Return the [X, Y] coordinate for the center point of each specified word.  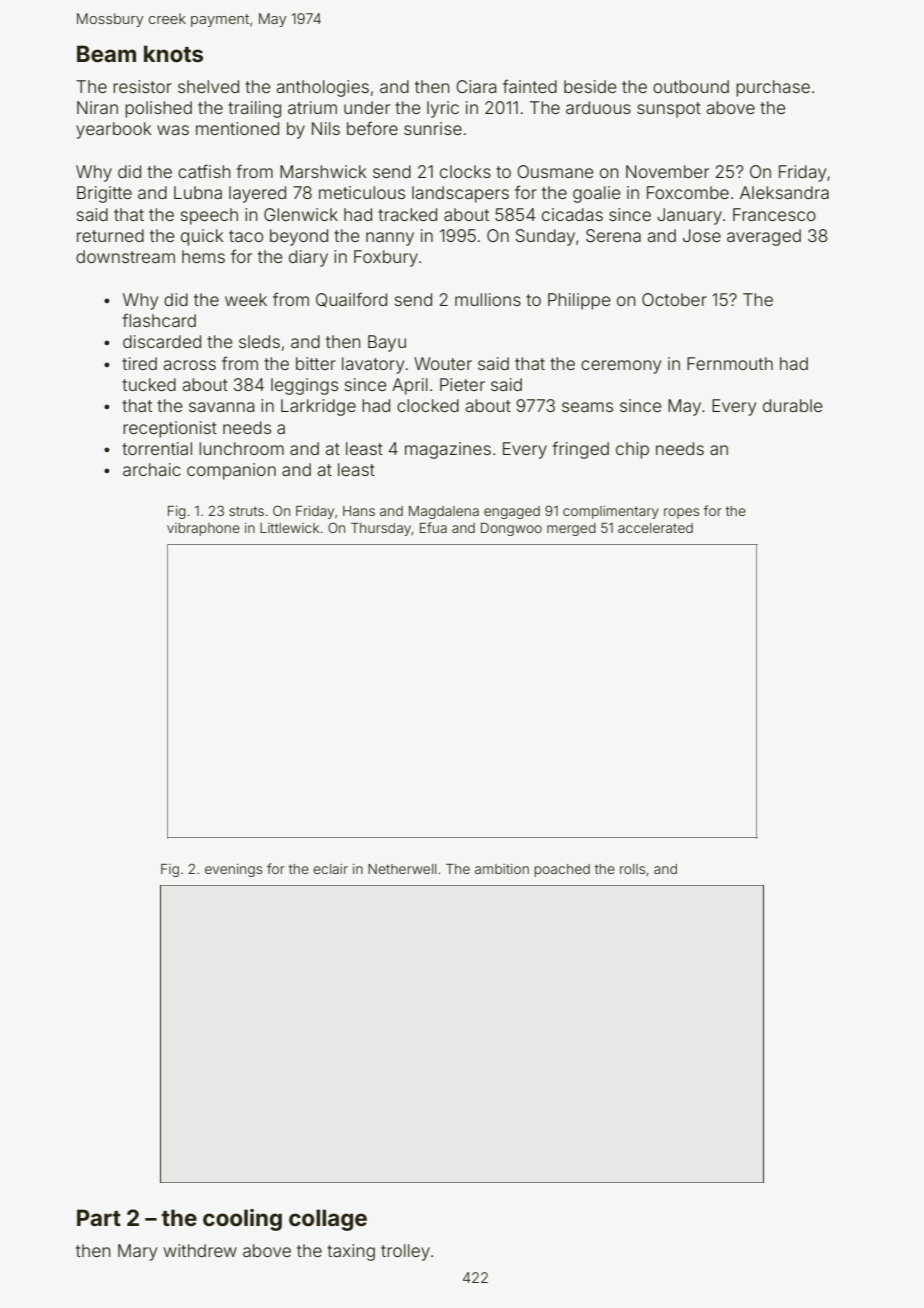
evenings [233, 870]
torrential [157, 448]
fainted [530, 86]
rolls [632, 869]
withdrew [200, 1250]
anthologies [322, 88]
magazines [448, 450]
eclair [330, 869]
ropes [681, 513]
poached [562, 870]
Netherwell [402, 869]
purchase [773, 88]
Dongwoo [511, 529]
